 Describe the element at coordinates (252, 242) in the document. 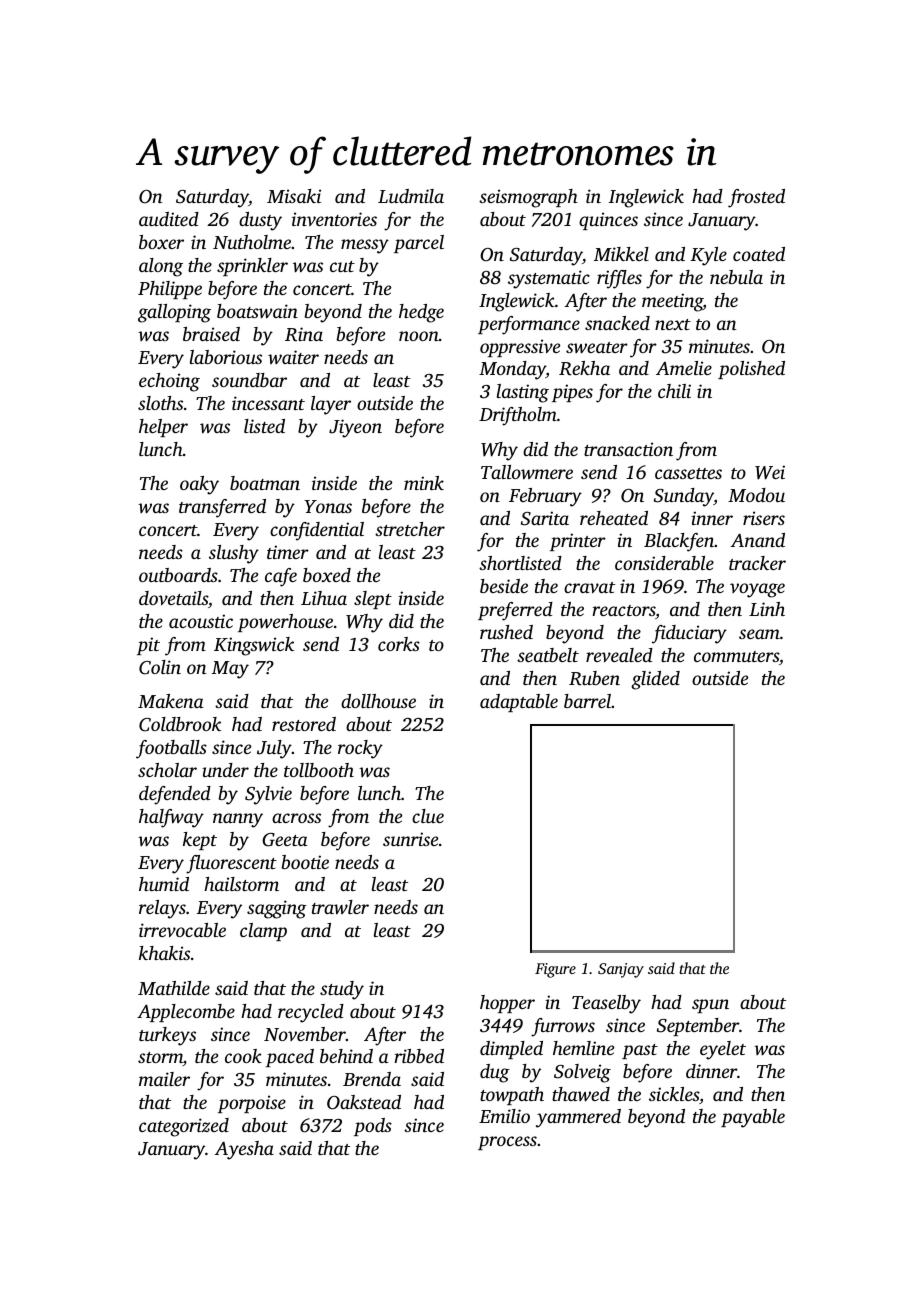

I see `Nutholme` at that location.
